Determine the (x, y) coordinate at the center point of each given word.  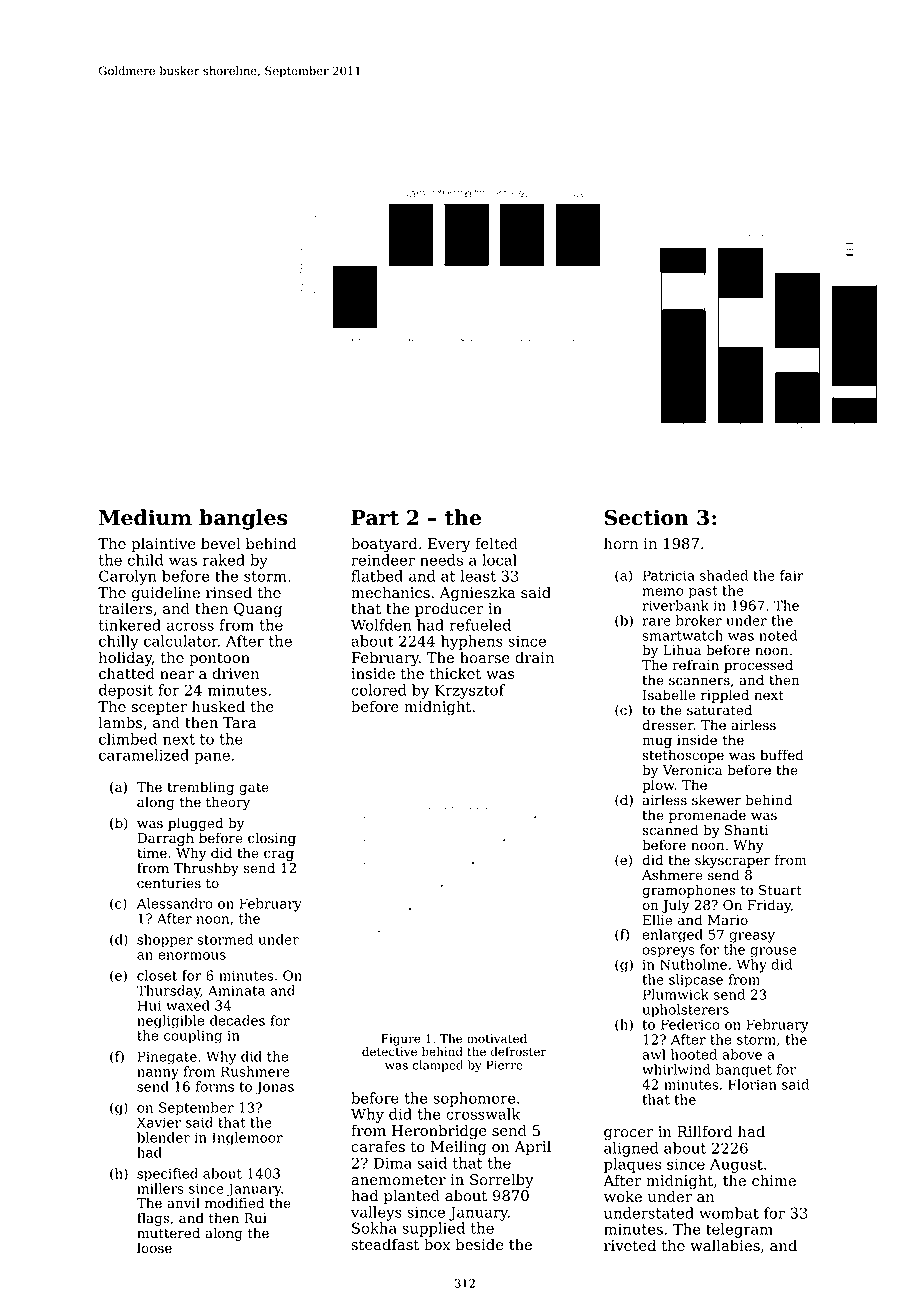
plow (658, 786)
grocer (628, 1135)
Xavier (159, 1122)
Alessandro (175, 903)
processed (758, 666)
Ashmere (672, 875)
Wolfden (381, 625)
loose (154, 1248)
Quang (258, 610)
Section (647, 517)
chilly (119, 642)
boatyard (384, 545)
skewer (716, 800)
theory (228, 803)
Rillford (705, 1131)
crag (279, 855)
